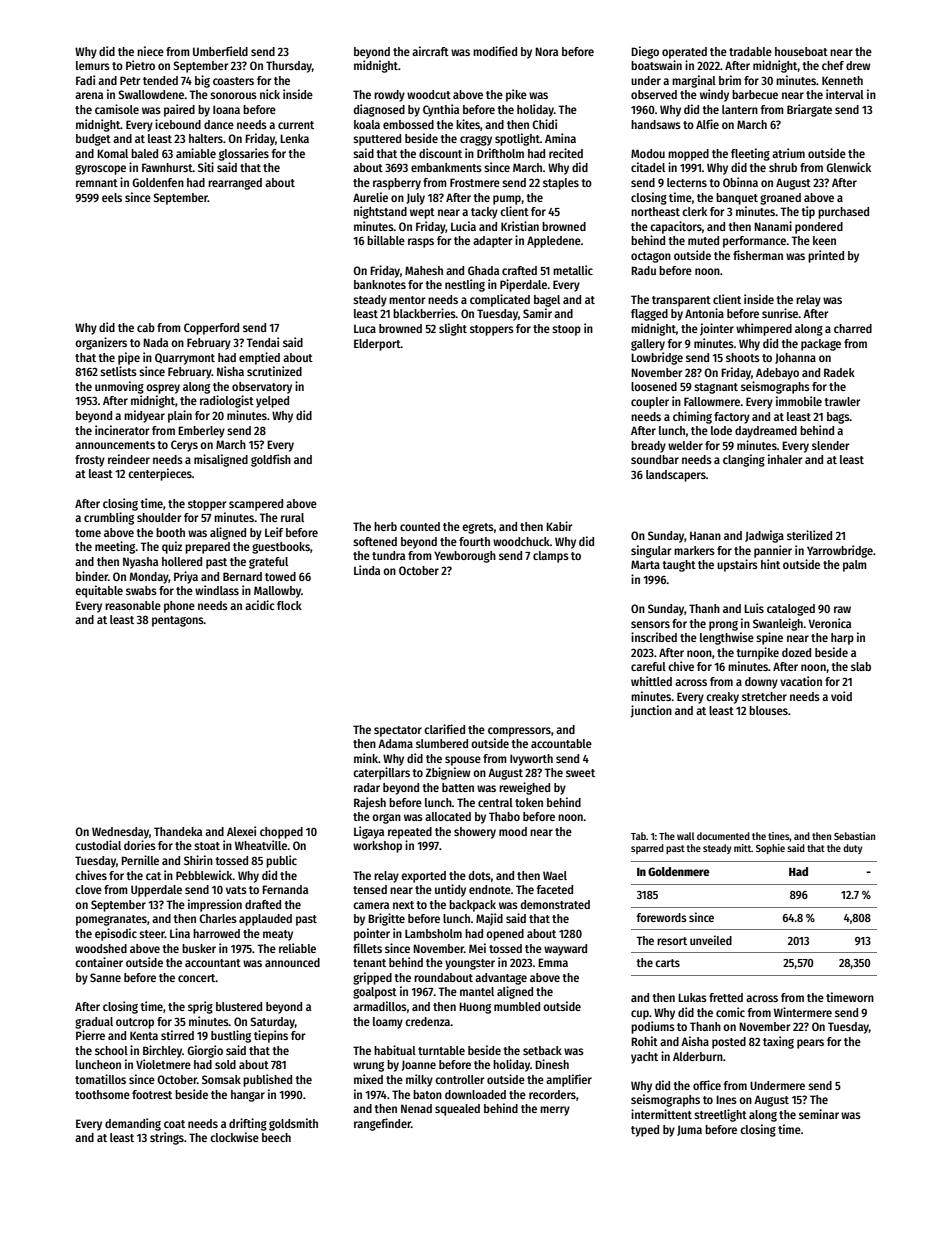  I want to click on cup, so click(640, 1015).
